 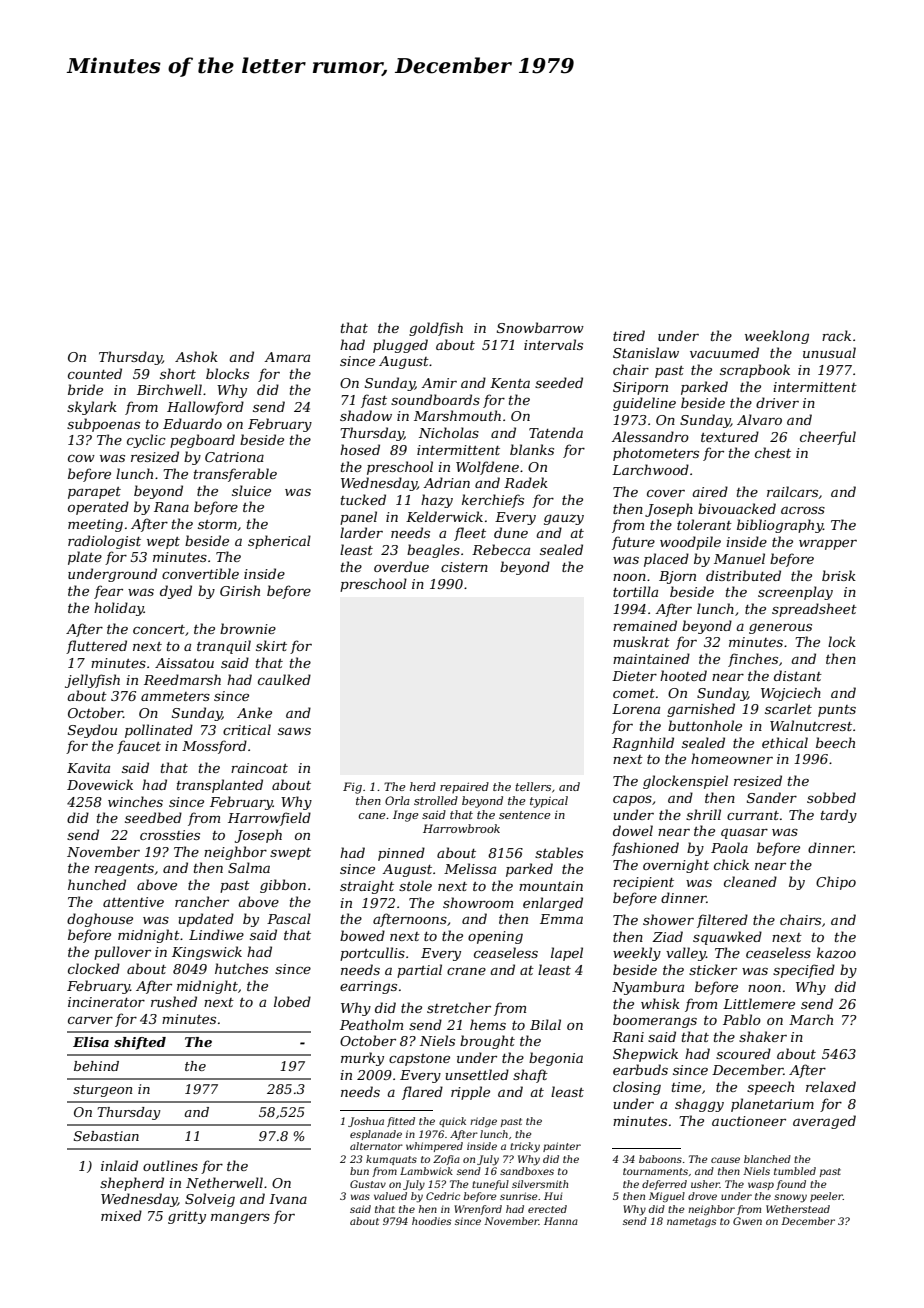 What do you see at coordinates (376, 1146) in the screenshot?
I see `alternator` at bounding box center [376, 1146].
